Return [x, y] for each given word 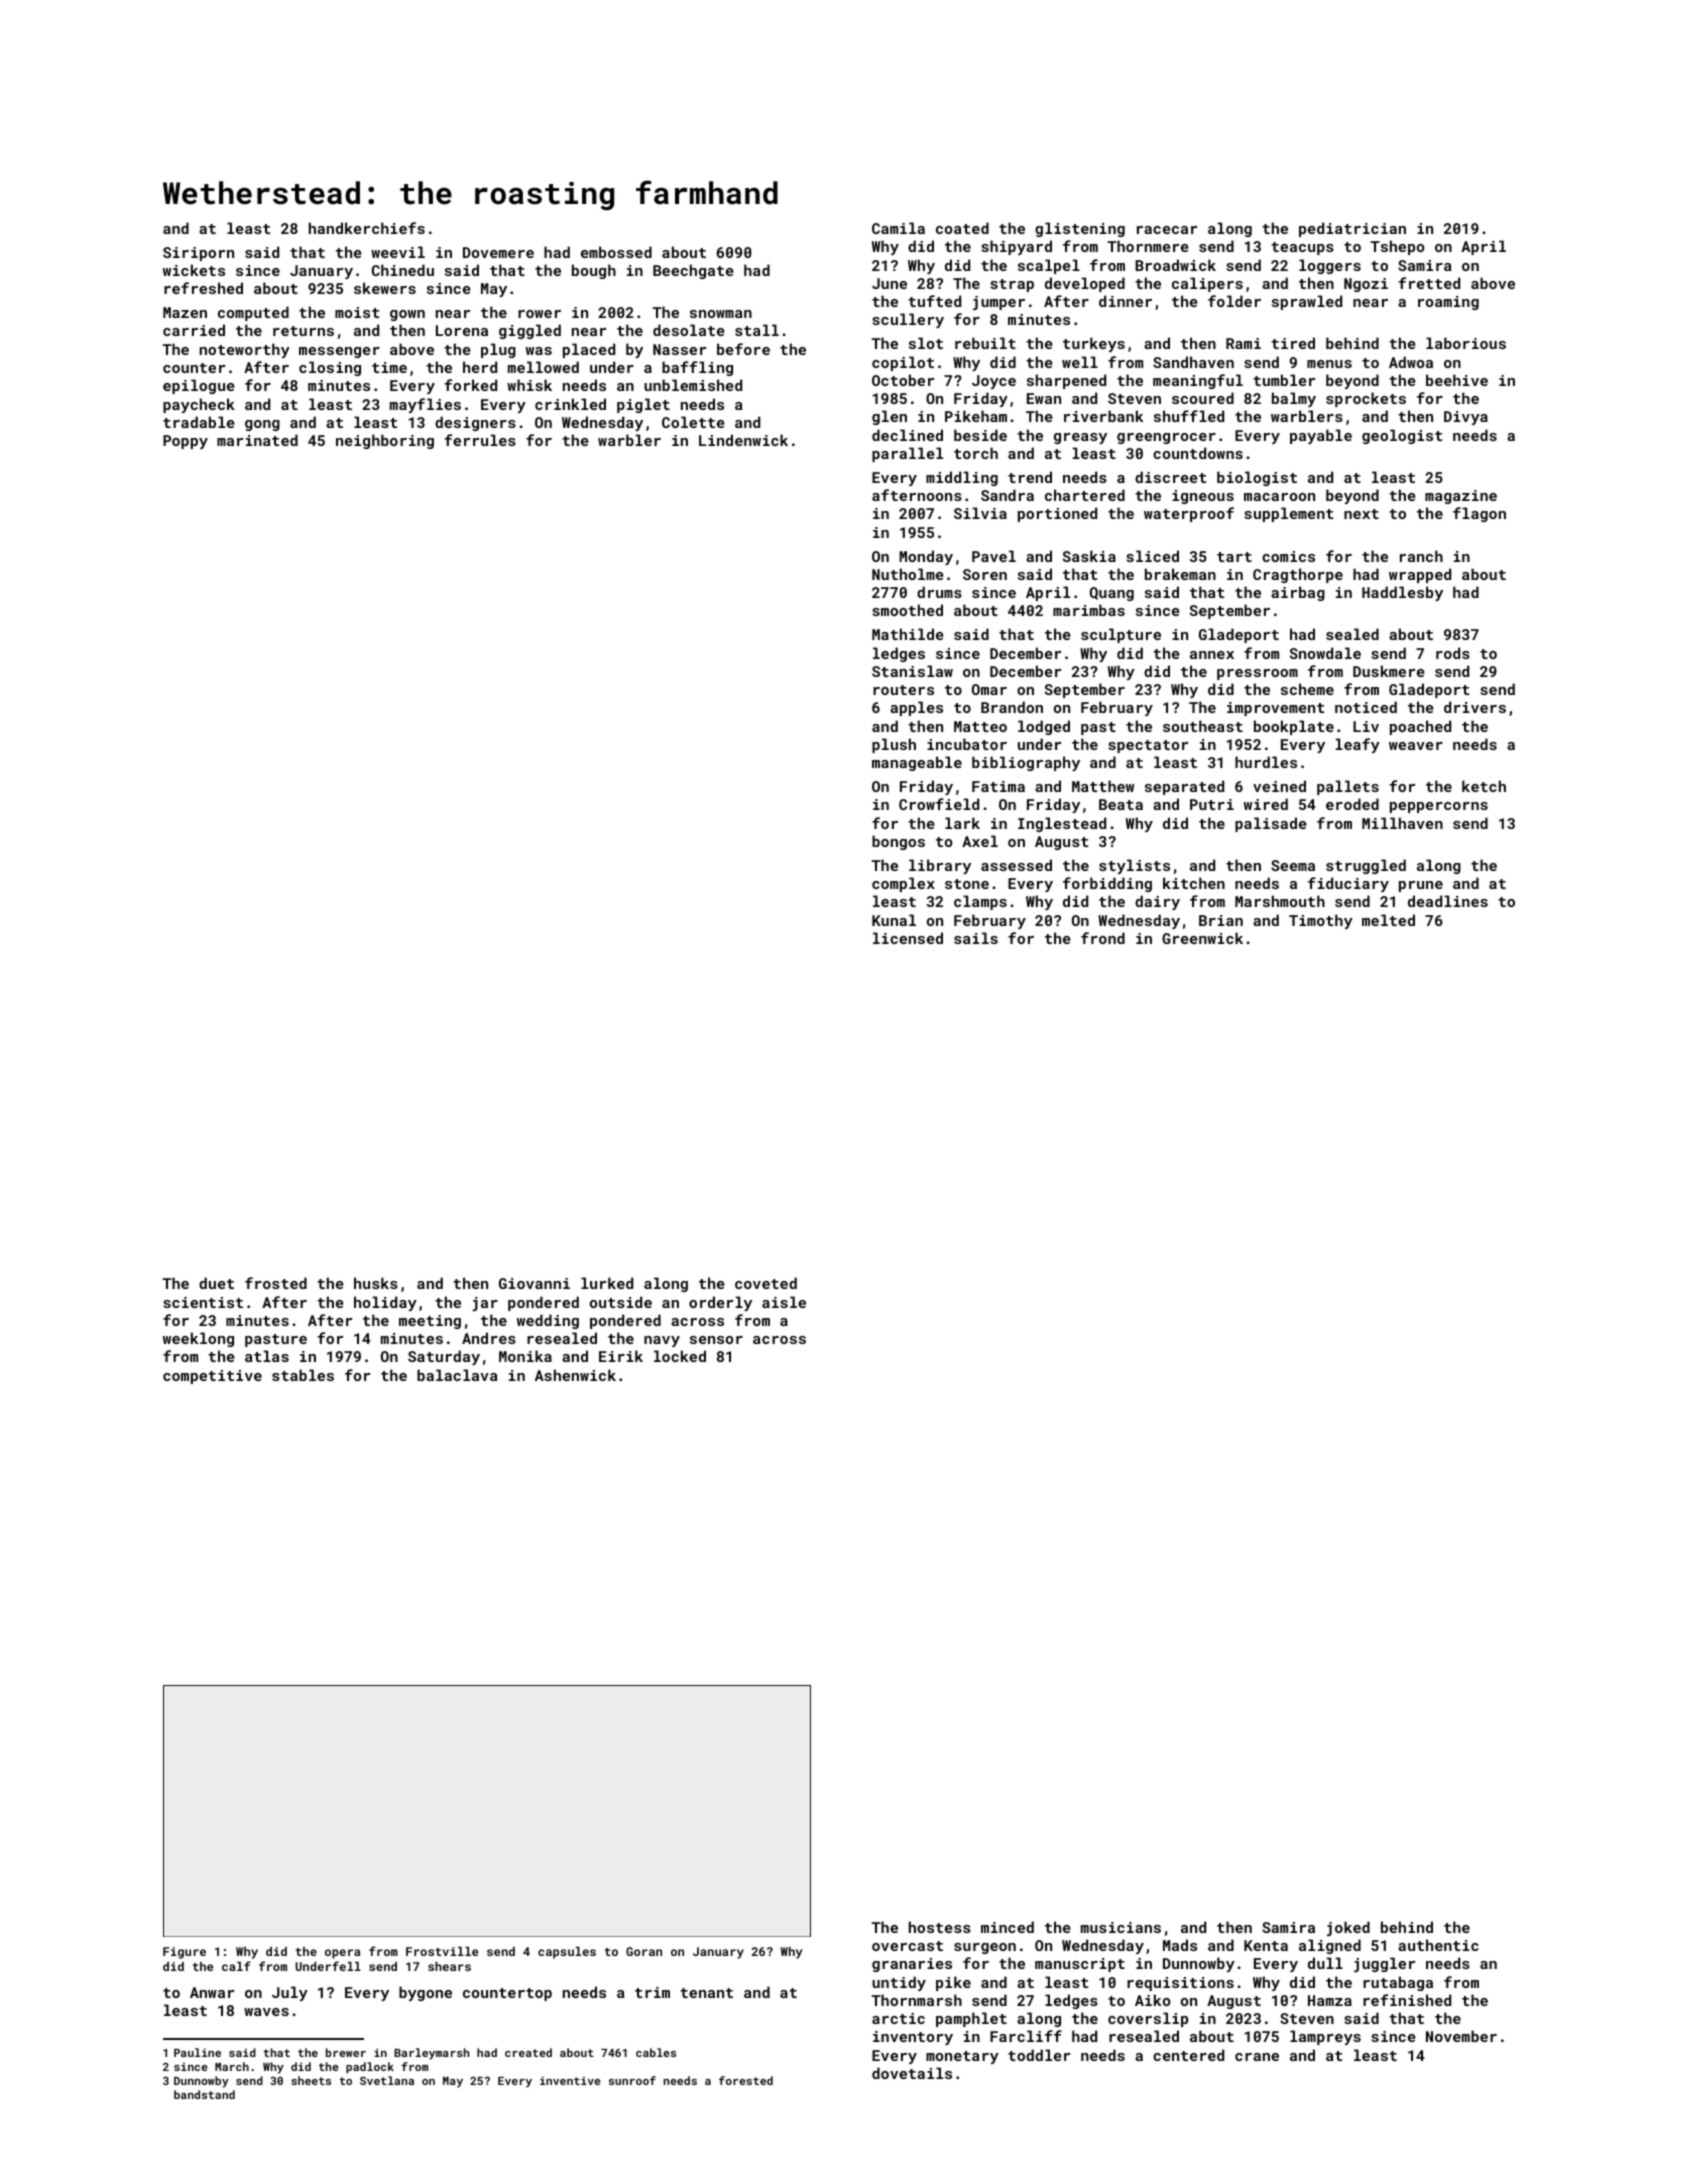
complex [903, 884]
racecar [1167, 230]
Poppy [185, 442]
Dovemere [498, 252]
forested [746, 2080]
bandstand [204, 2094]
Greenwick [1202, 938]
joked [1348, 1928]
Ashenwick [575, 1375]
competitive [212, 1377]
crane [1257, 2057]
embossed [616, 252]
